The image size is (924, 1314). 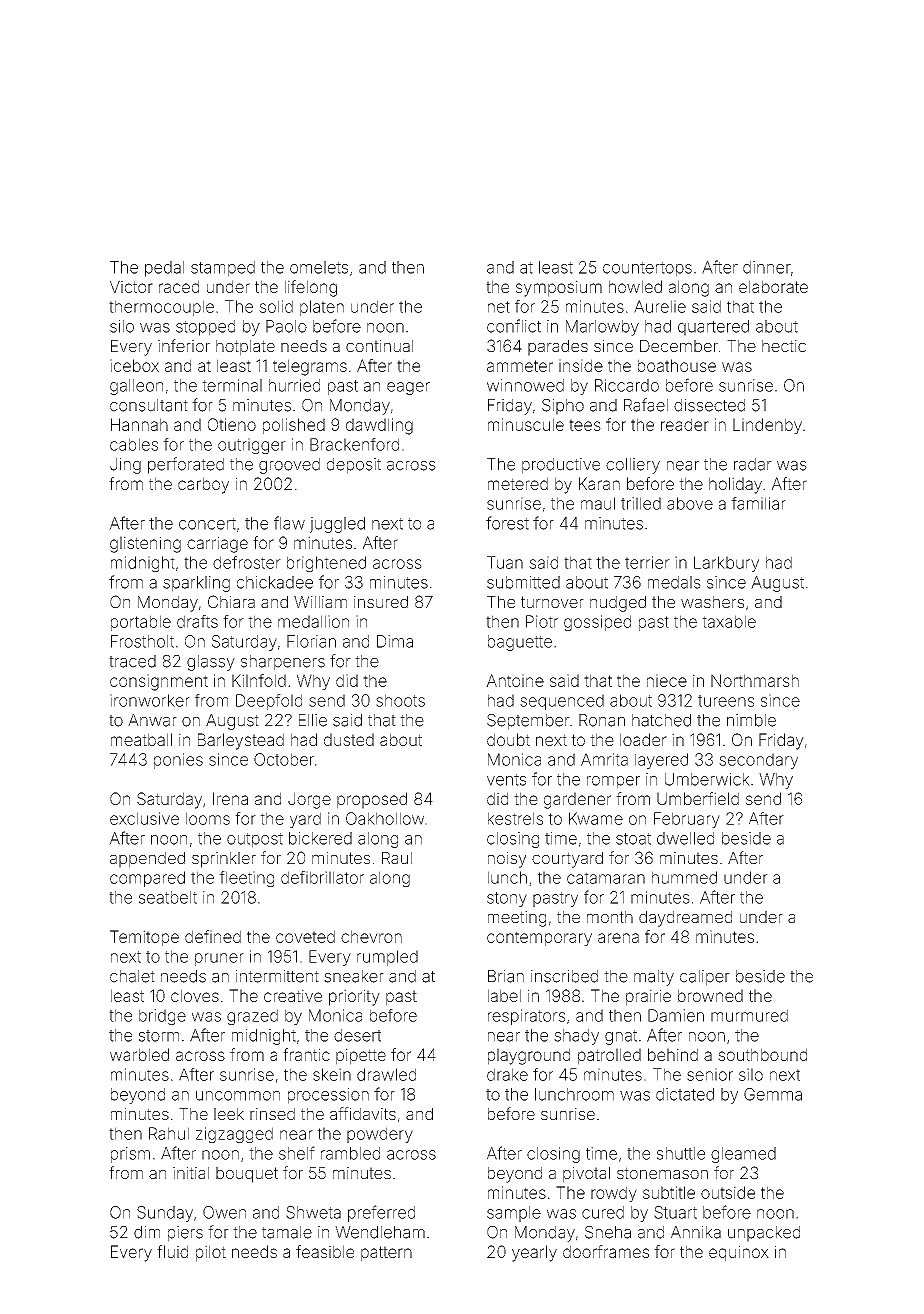 What do you see at coordinates (726, 564) in the screenshot?
I see `Larkbury` at bounding box center [726, 564].
